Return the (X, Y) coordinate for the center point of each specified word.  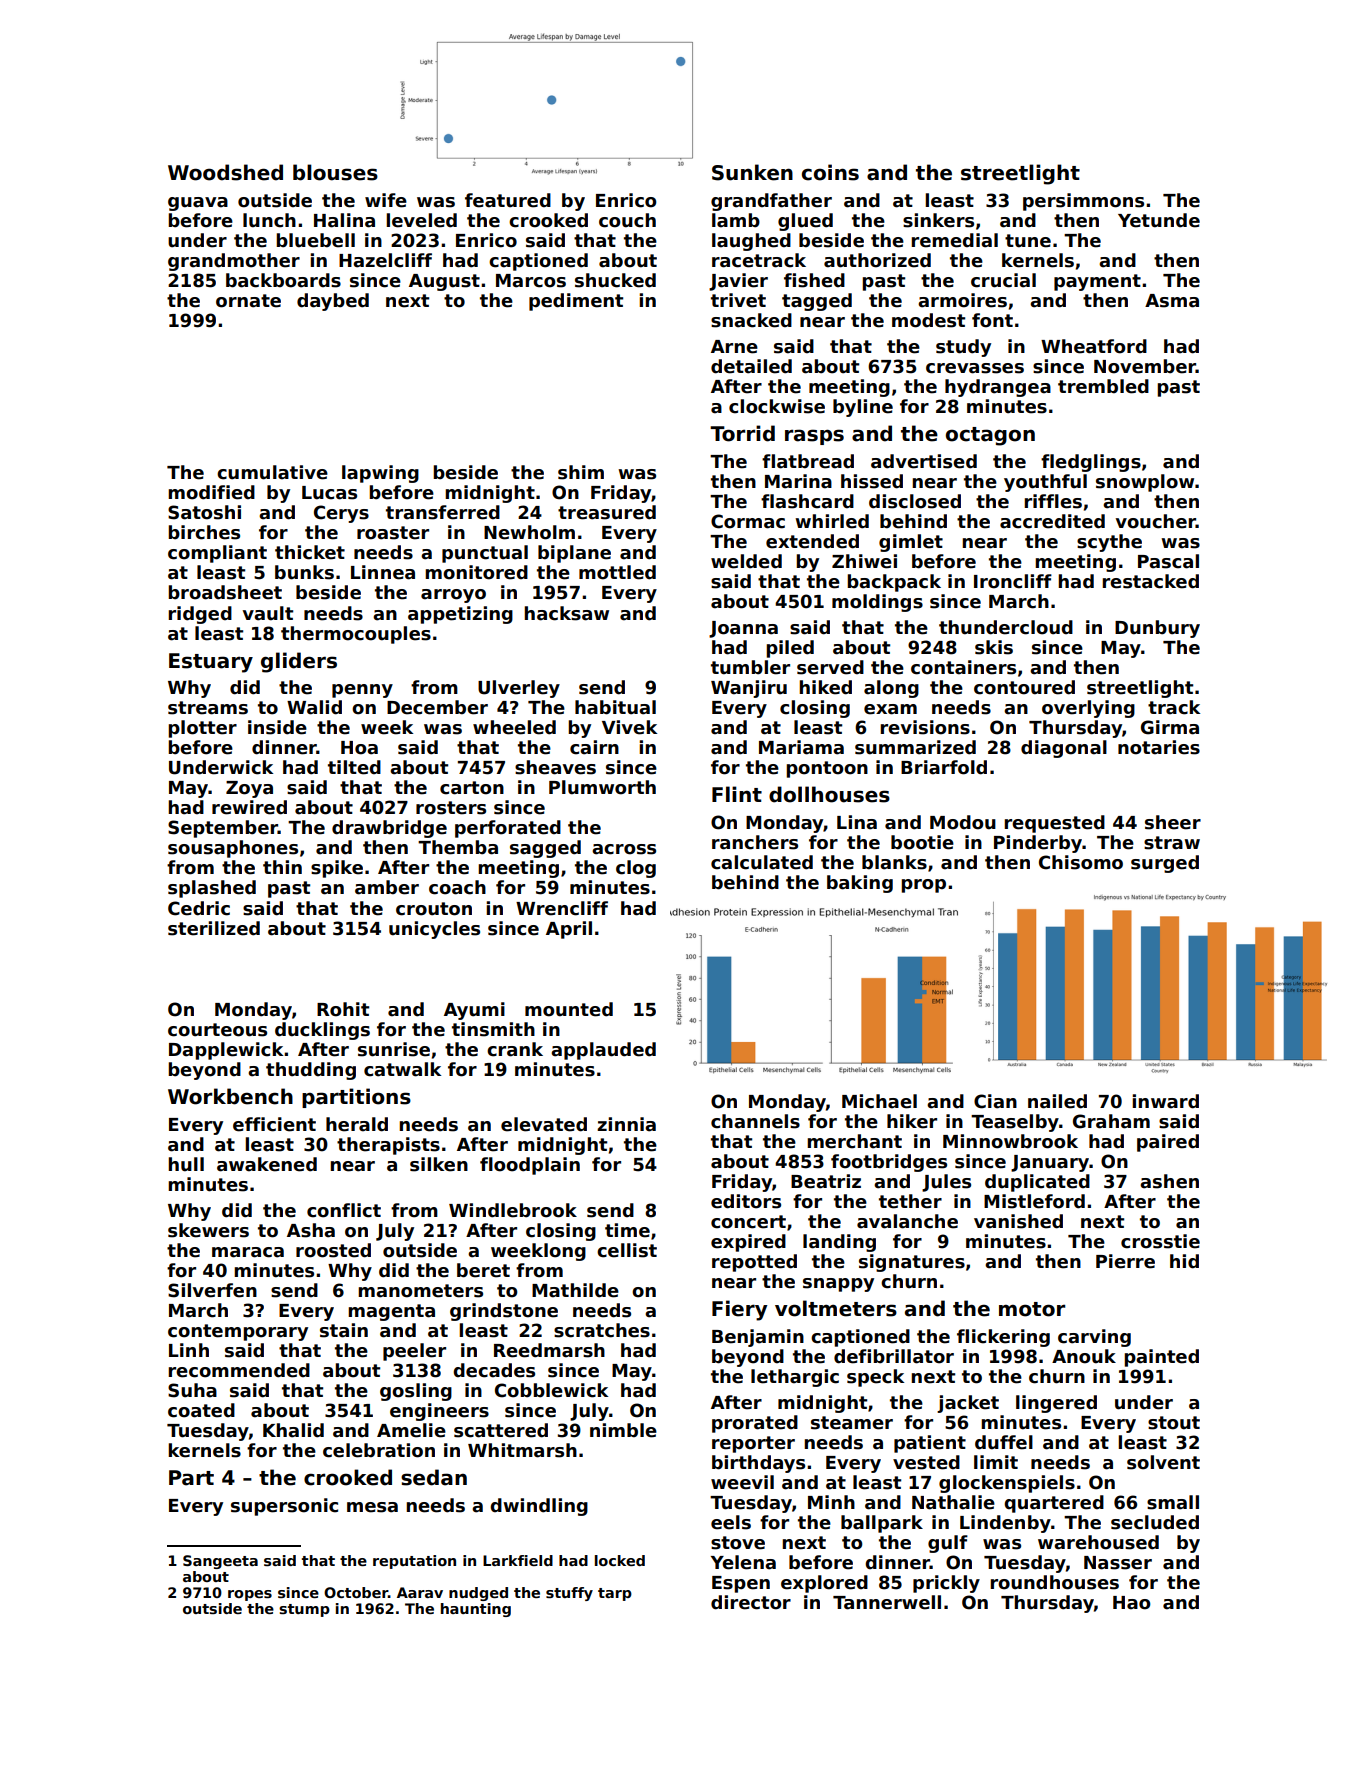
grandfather (771, 202)
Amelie (411, 1430)
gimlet (911, 543)
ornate (248, 301)
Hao (1132, 1603)
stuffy (569, 1594)
